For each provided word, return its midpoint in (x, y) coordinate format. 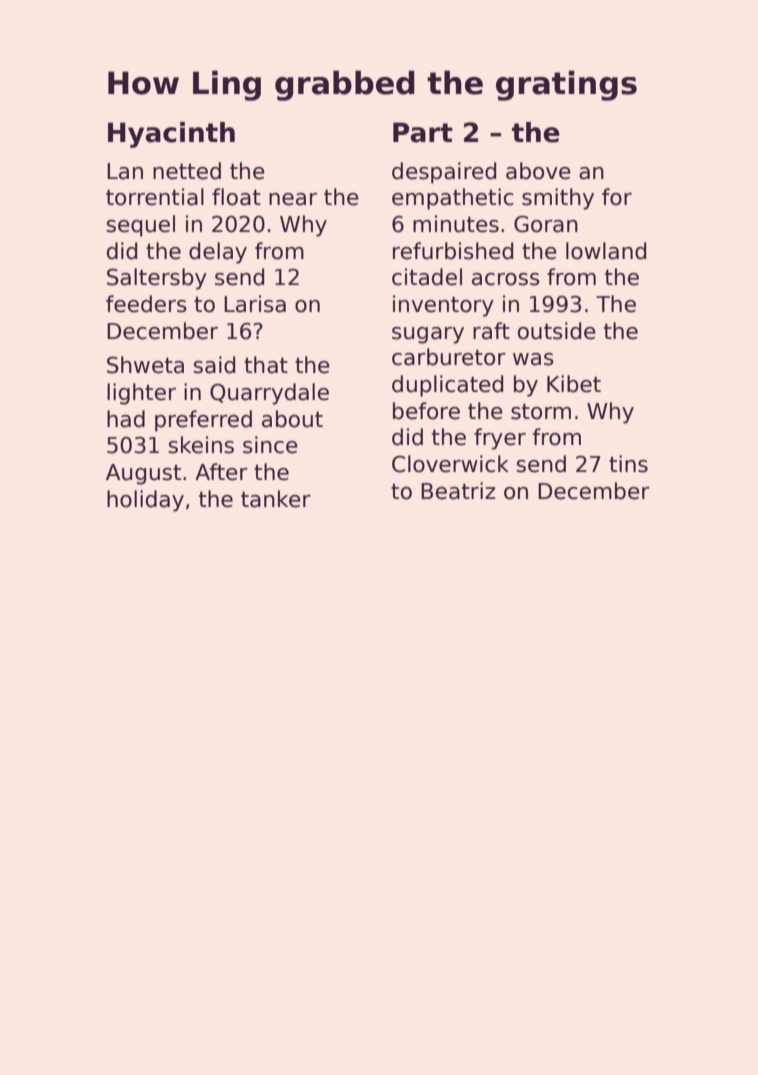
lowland (606, 251)
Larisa (255, 304)
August (143, 474)
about (292, 419)
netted (187, 171)
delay (218, 253)
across (506, 279)
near (293, 199)
